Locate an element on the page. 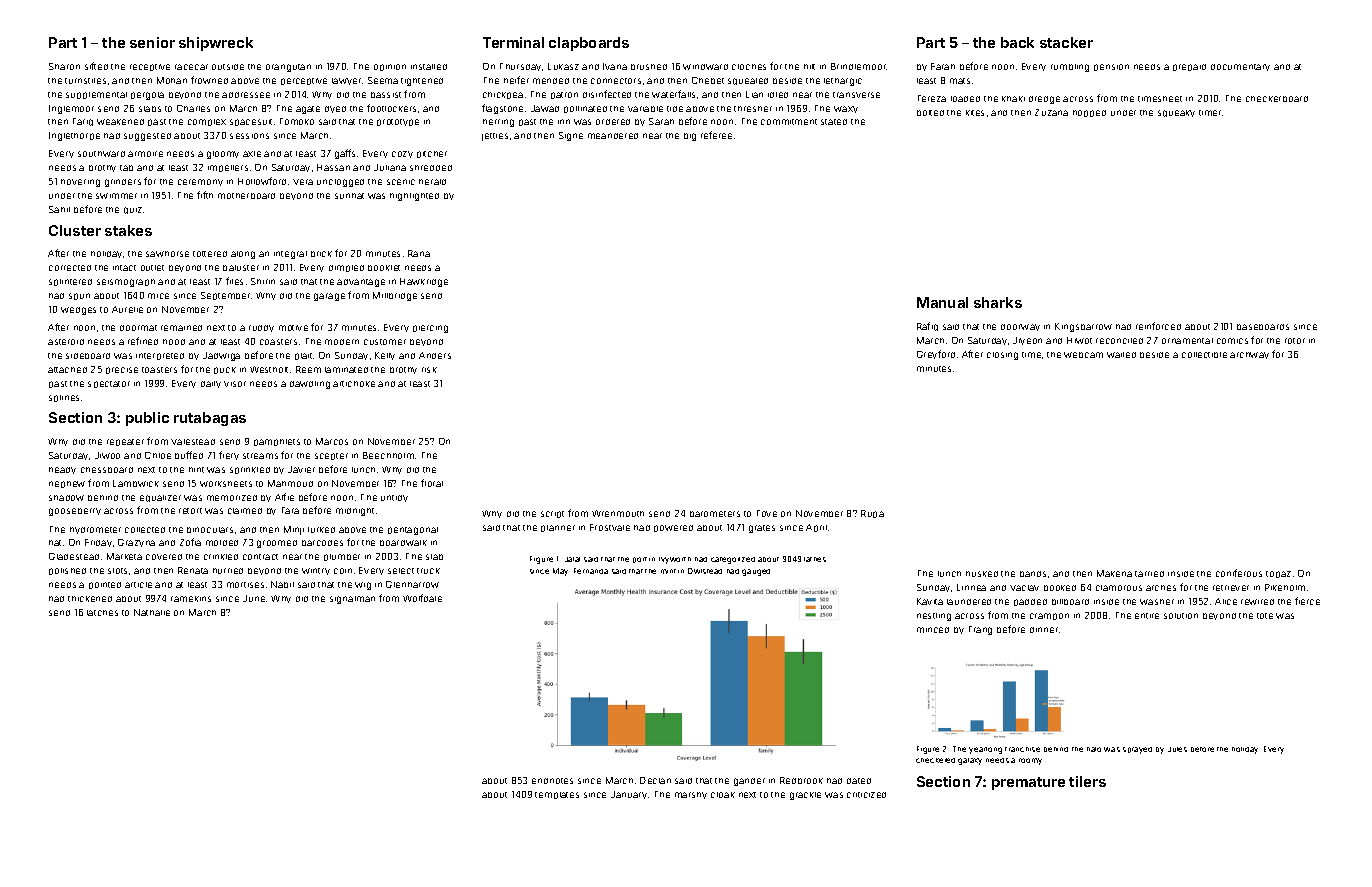 The height and width of the page is (887, 1372). bands is located at coordinates (1033, 574).
